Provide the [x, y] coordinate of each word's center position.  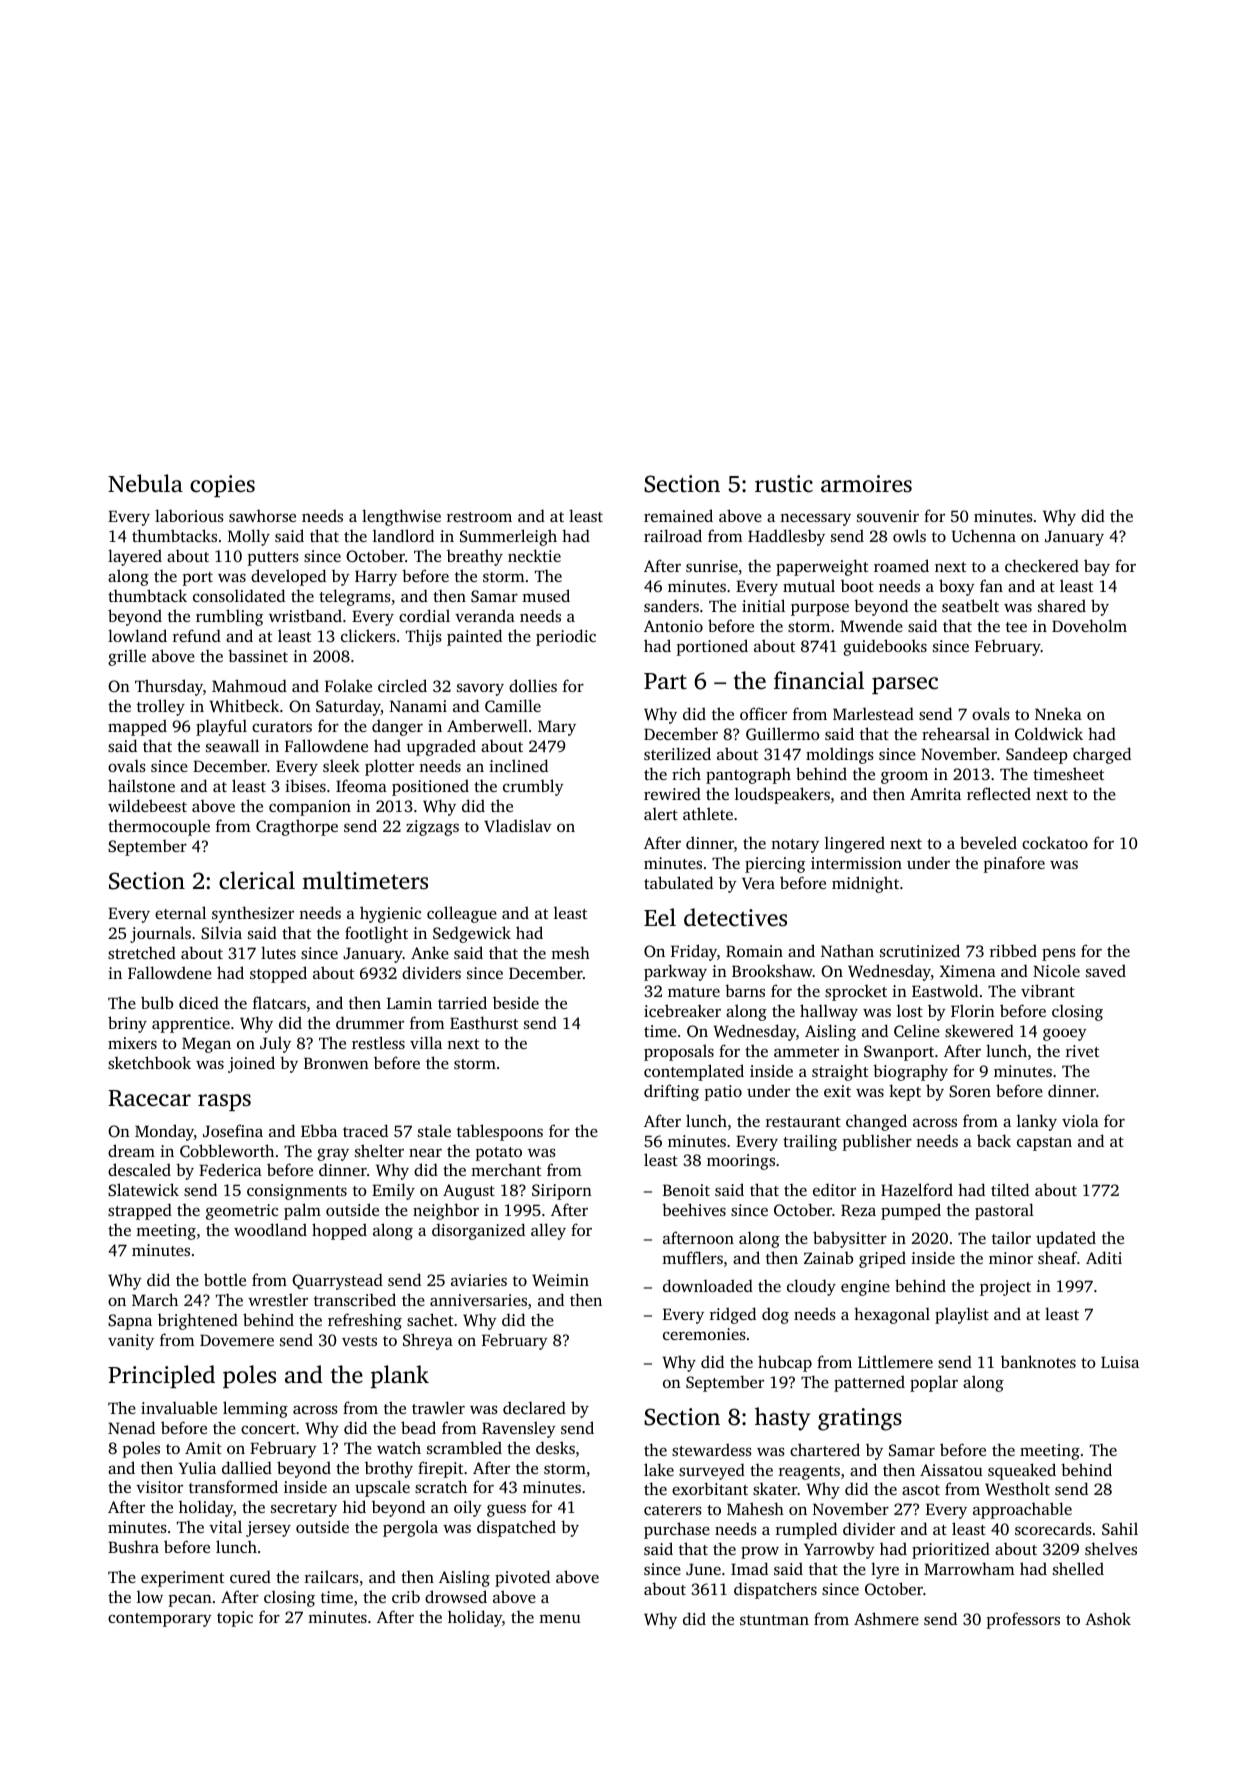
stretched [142, 952]
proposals [679, 1052]
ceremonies [704, 1334]
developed [288, 577]
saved [1106, 970]
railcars [332, 1576]
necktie [534, 555]
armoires [866, 484]
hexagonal [892, 1315]
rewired [672, 793]
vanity [131, 1342]
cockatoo [1055, 842]
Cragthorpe [297, 827]
